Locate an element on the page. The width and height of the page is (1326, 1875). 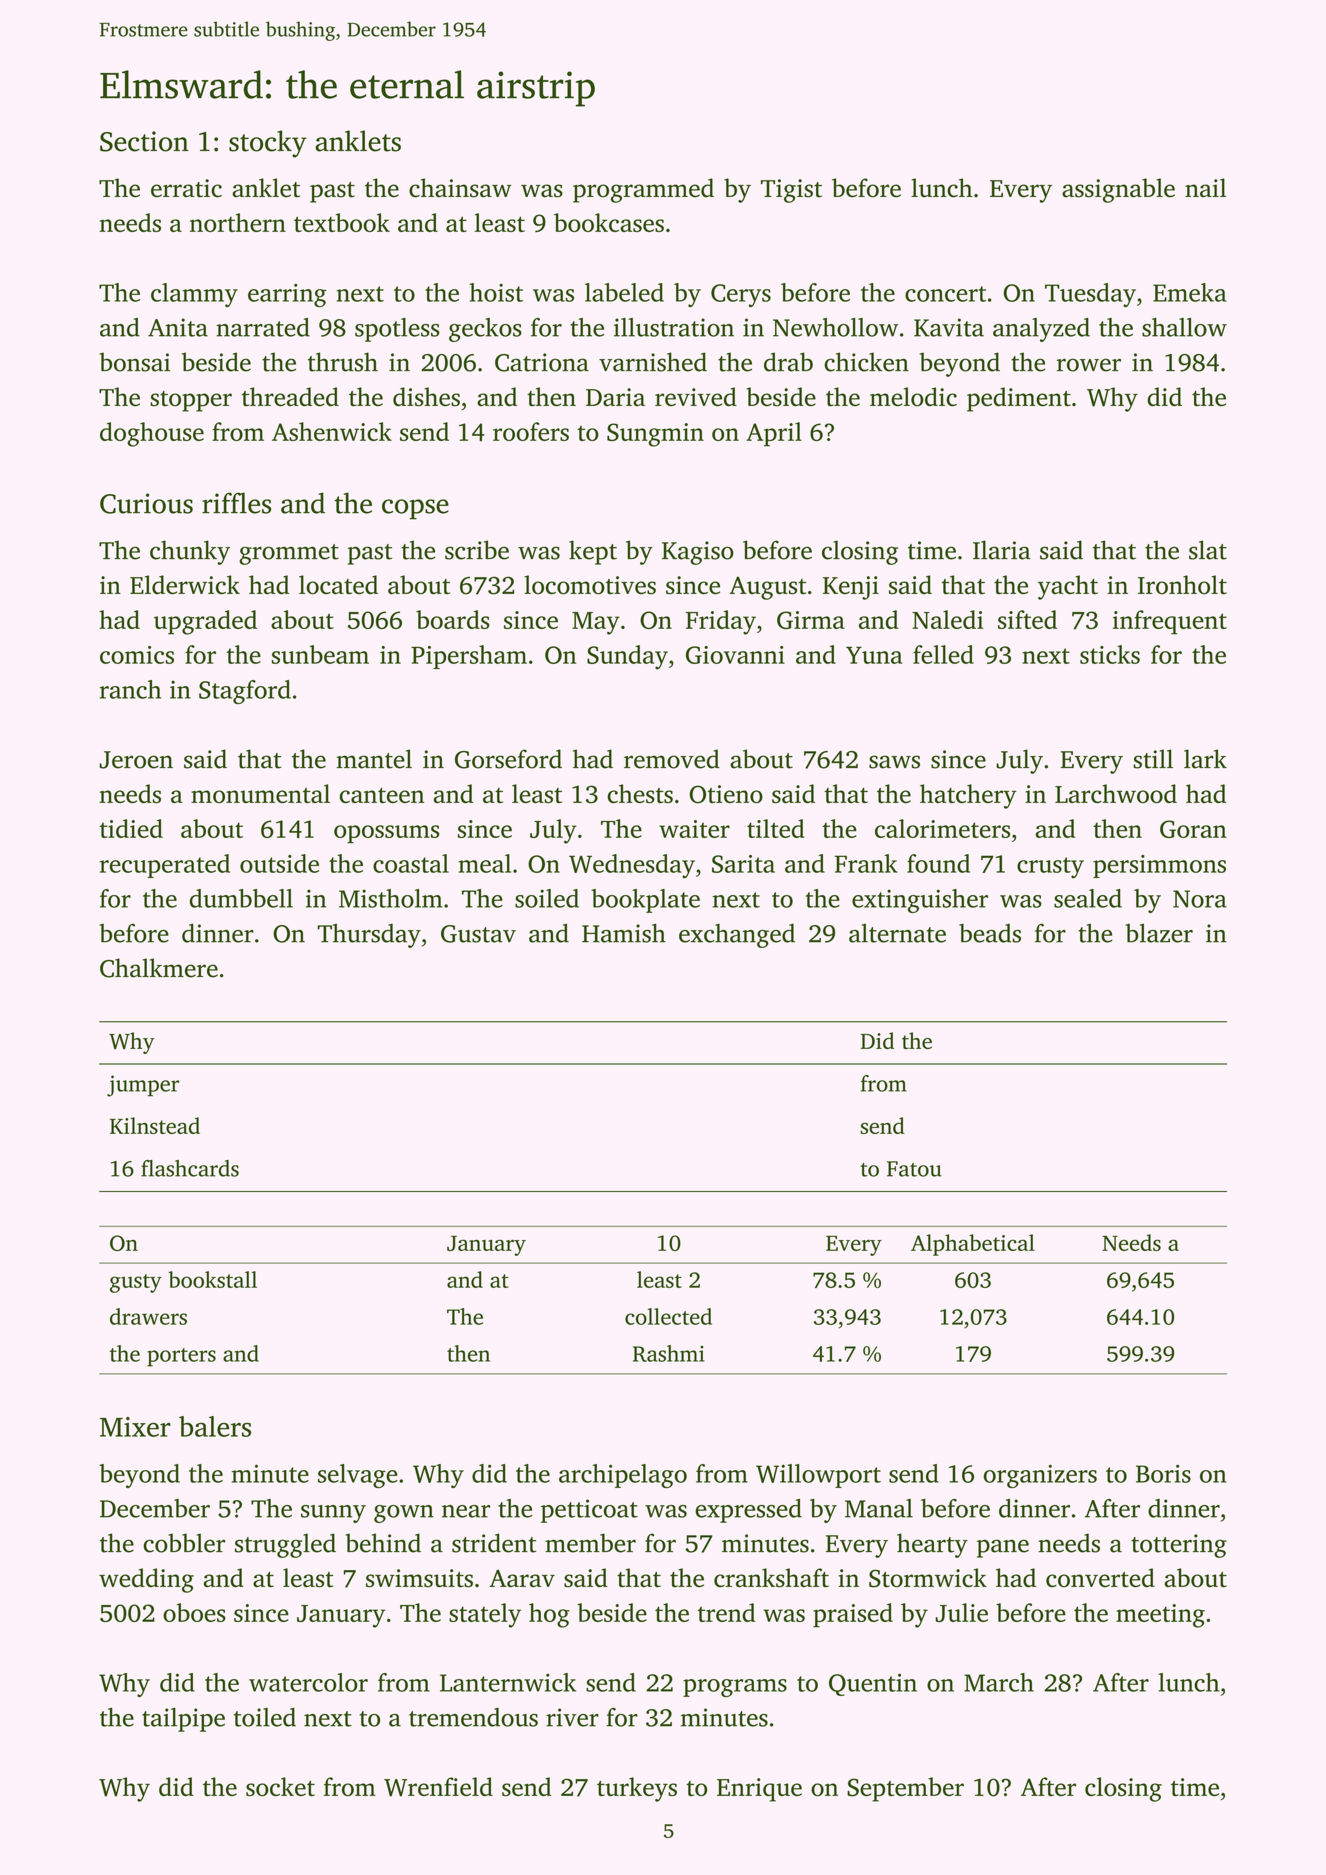
assignable is located at coordinates (1118, 190).
